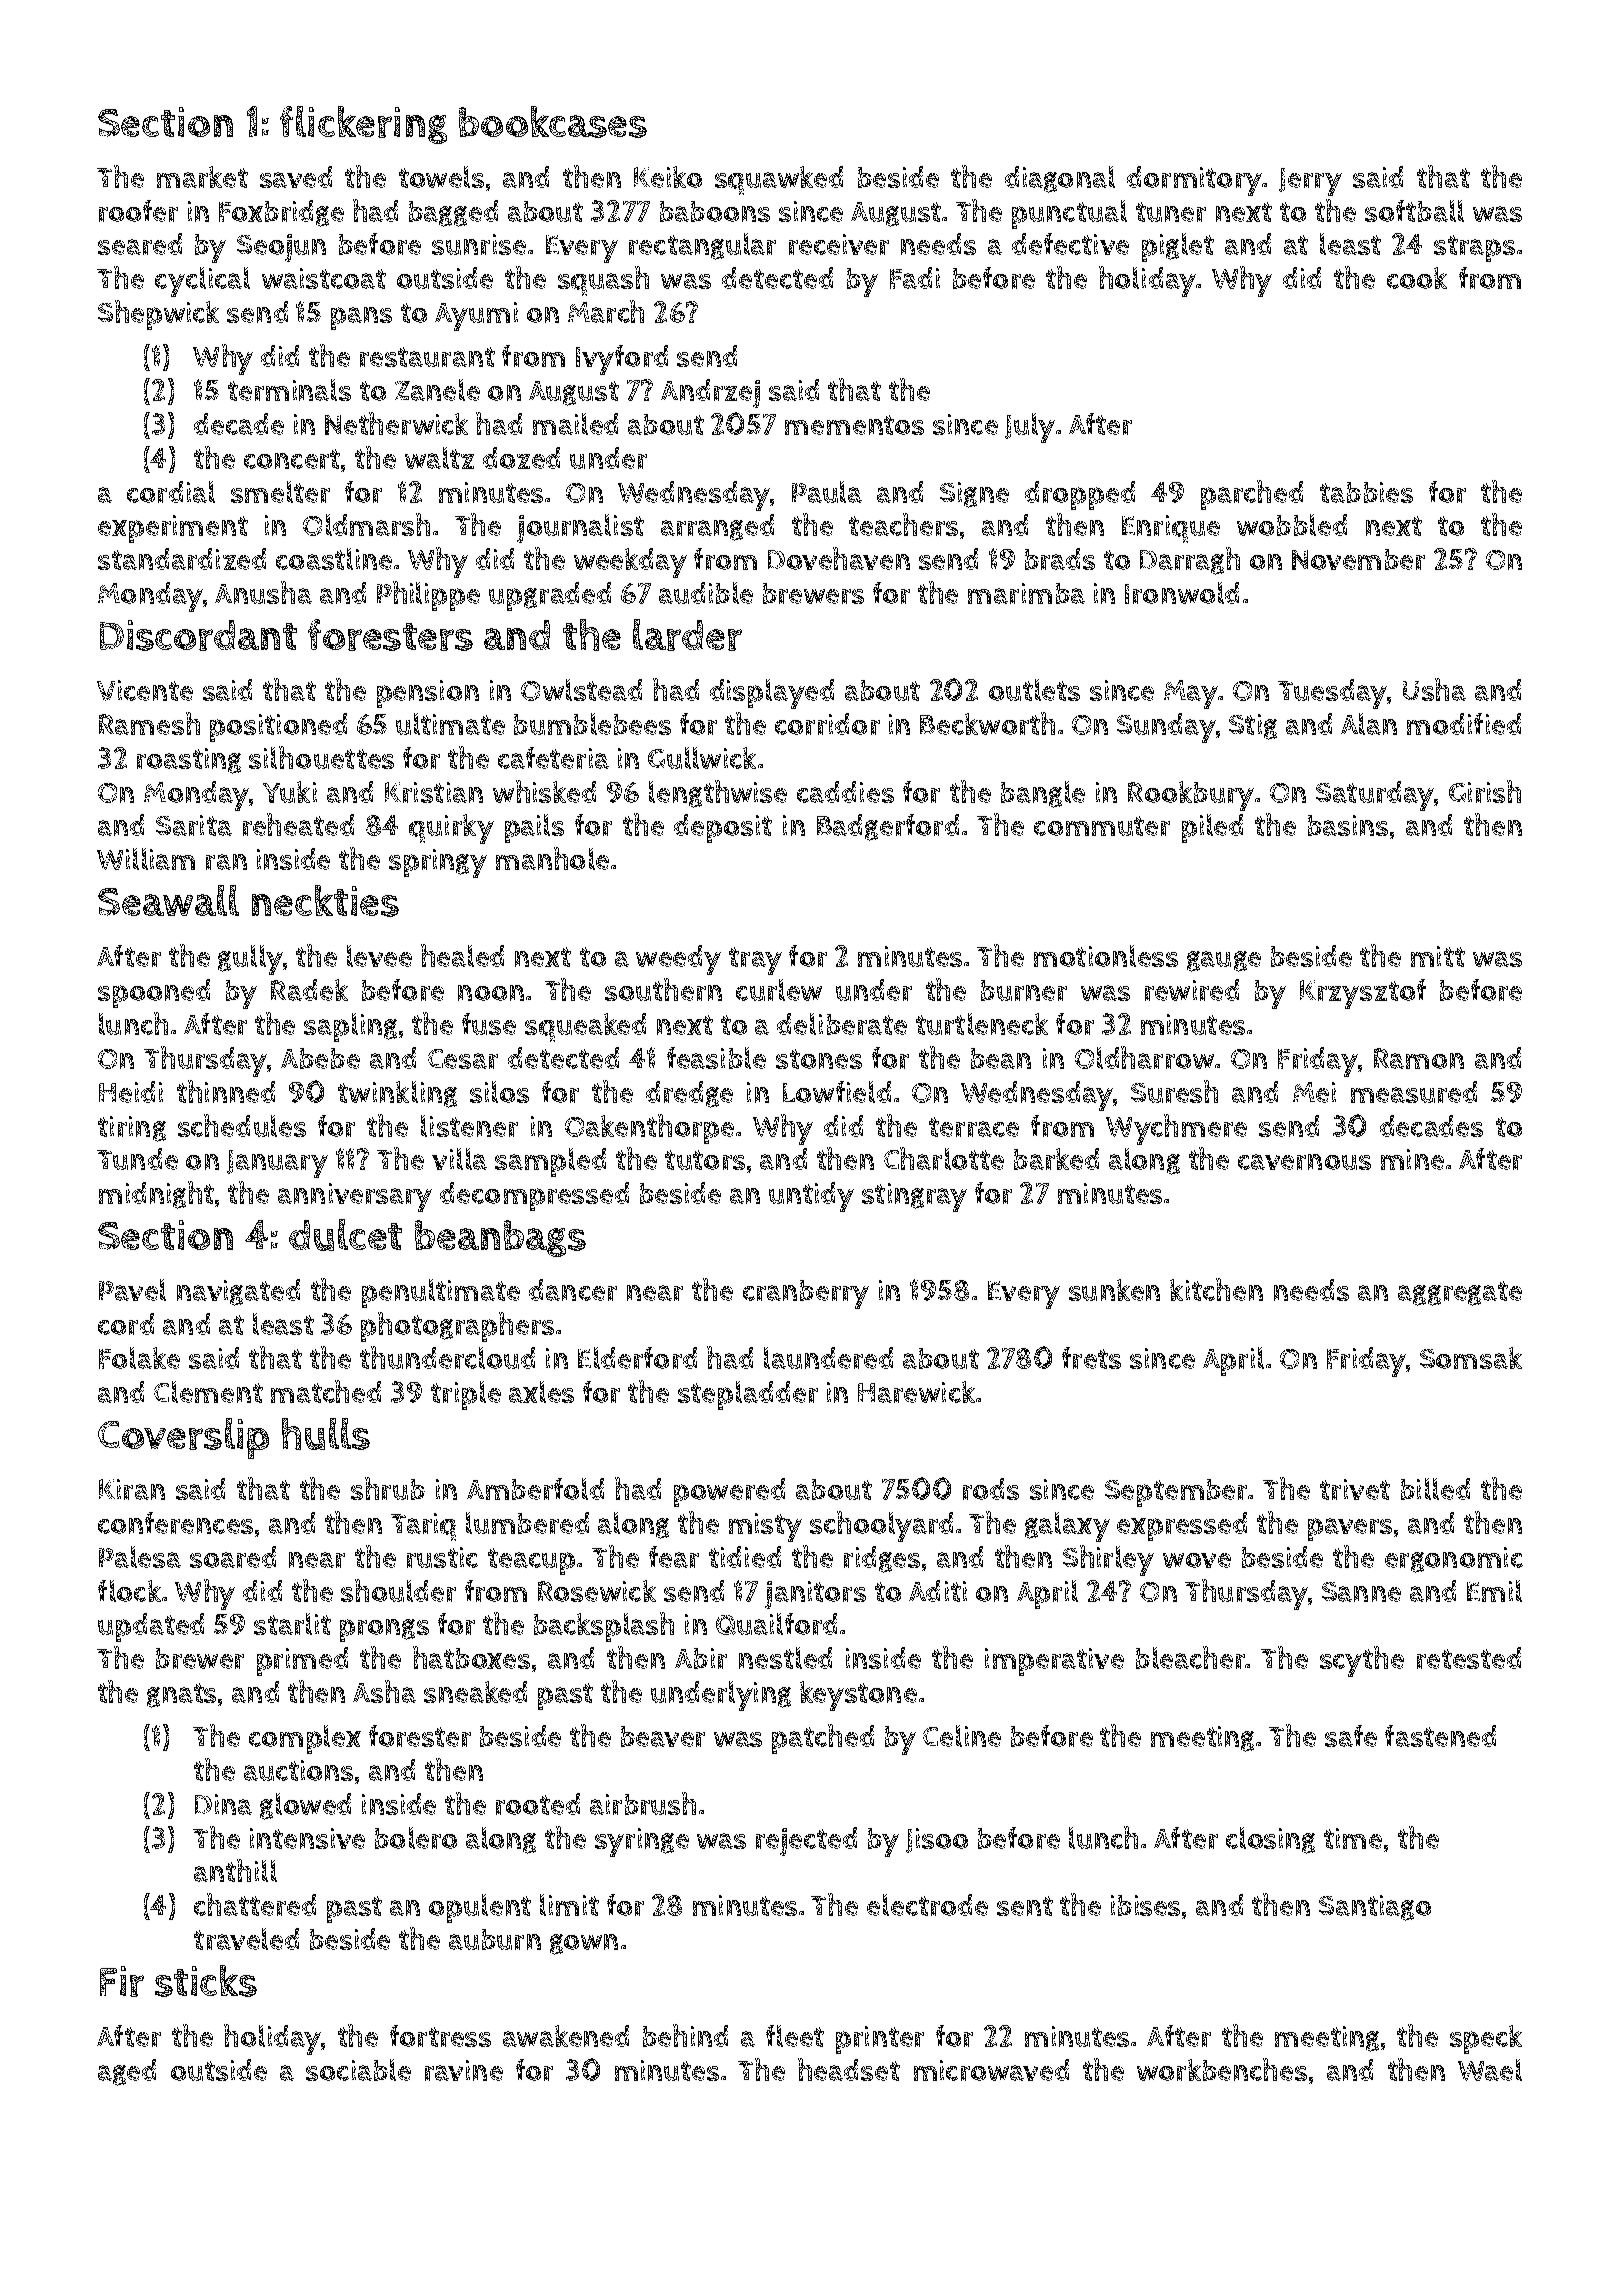  What do you see at coordinates (521, 458) in the screenshot?
I see `dozed` at bounding box center [521, 458].
